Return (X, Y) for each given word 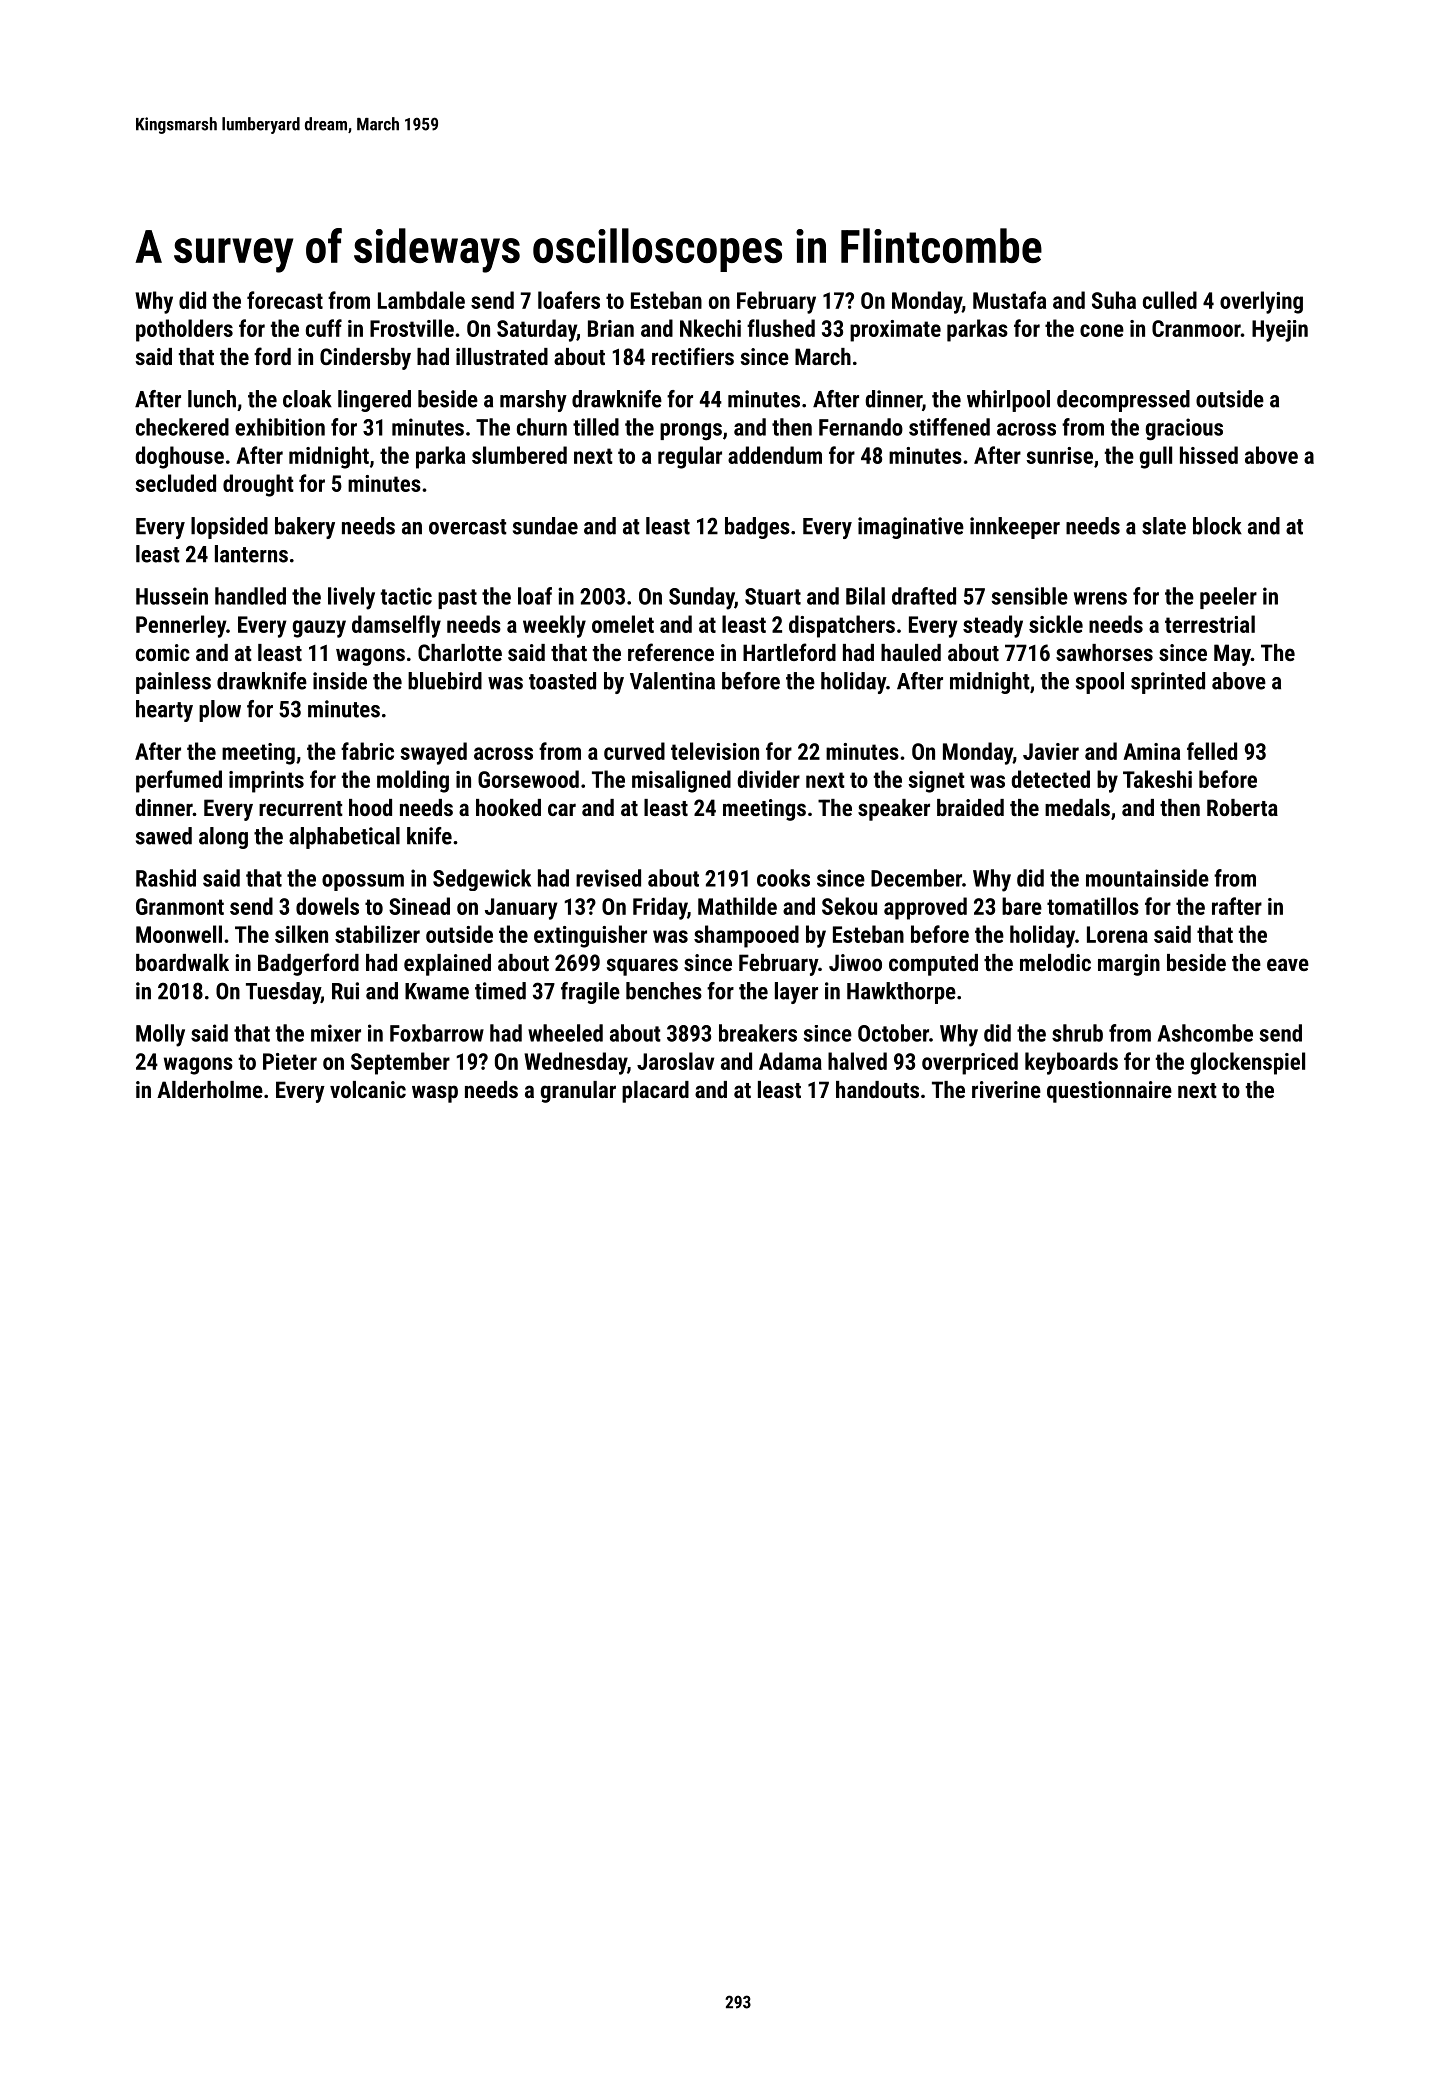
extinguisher (590, 936)
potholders (184, 330)
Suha (1114, 300)
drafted (924, 596)
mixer (336, 1033)
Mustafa (1009, 300)
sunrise (1059, 455)
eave (1288, 964)
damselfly (396, 626)
